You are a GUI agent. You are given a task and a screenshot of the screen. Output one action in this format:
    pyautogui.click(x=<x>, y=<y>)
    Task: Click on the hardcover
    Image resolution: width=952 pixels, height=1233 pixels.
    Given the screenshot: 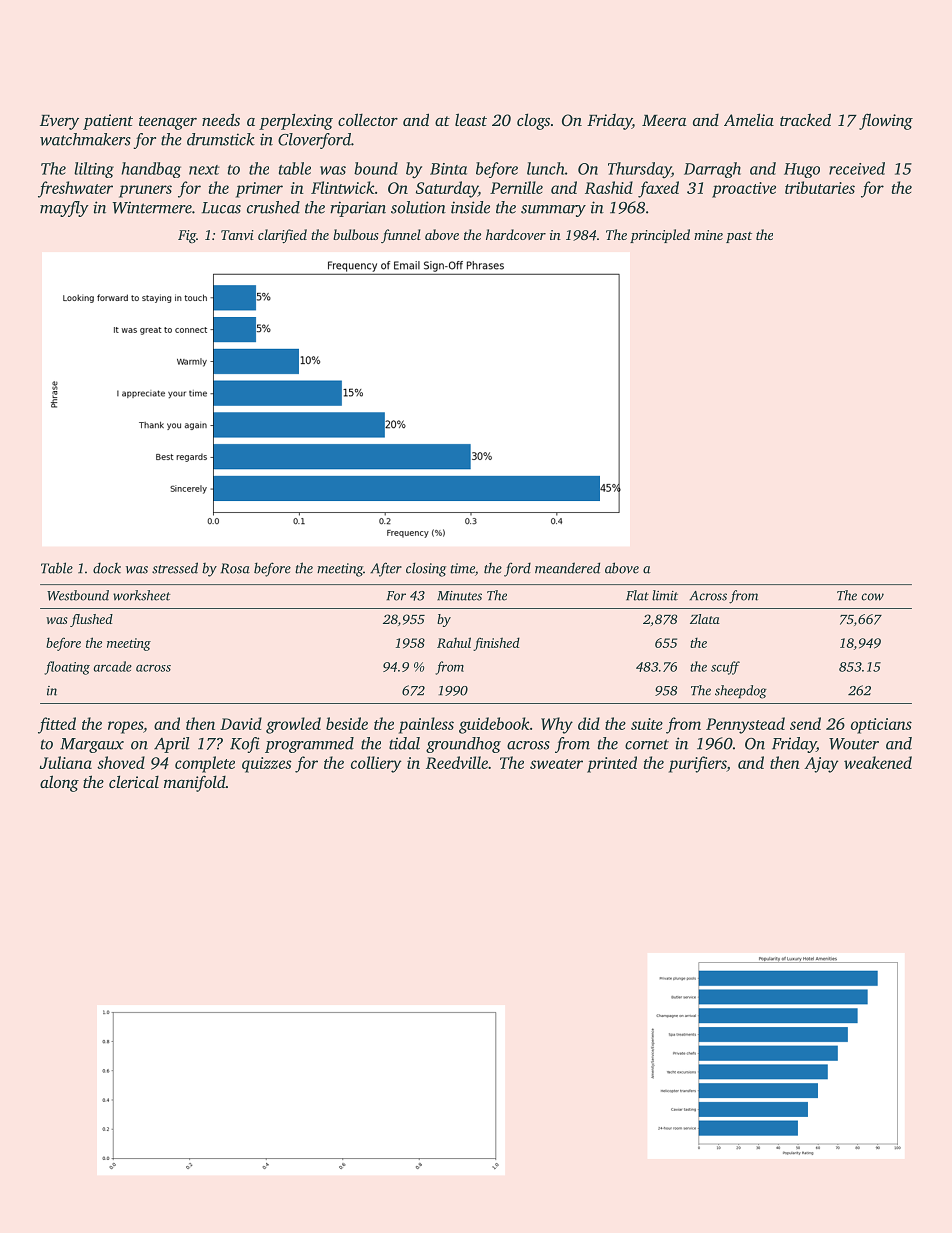 What is the action you would take?
    pyautogui.click(x=516, y=234)
